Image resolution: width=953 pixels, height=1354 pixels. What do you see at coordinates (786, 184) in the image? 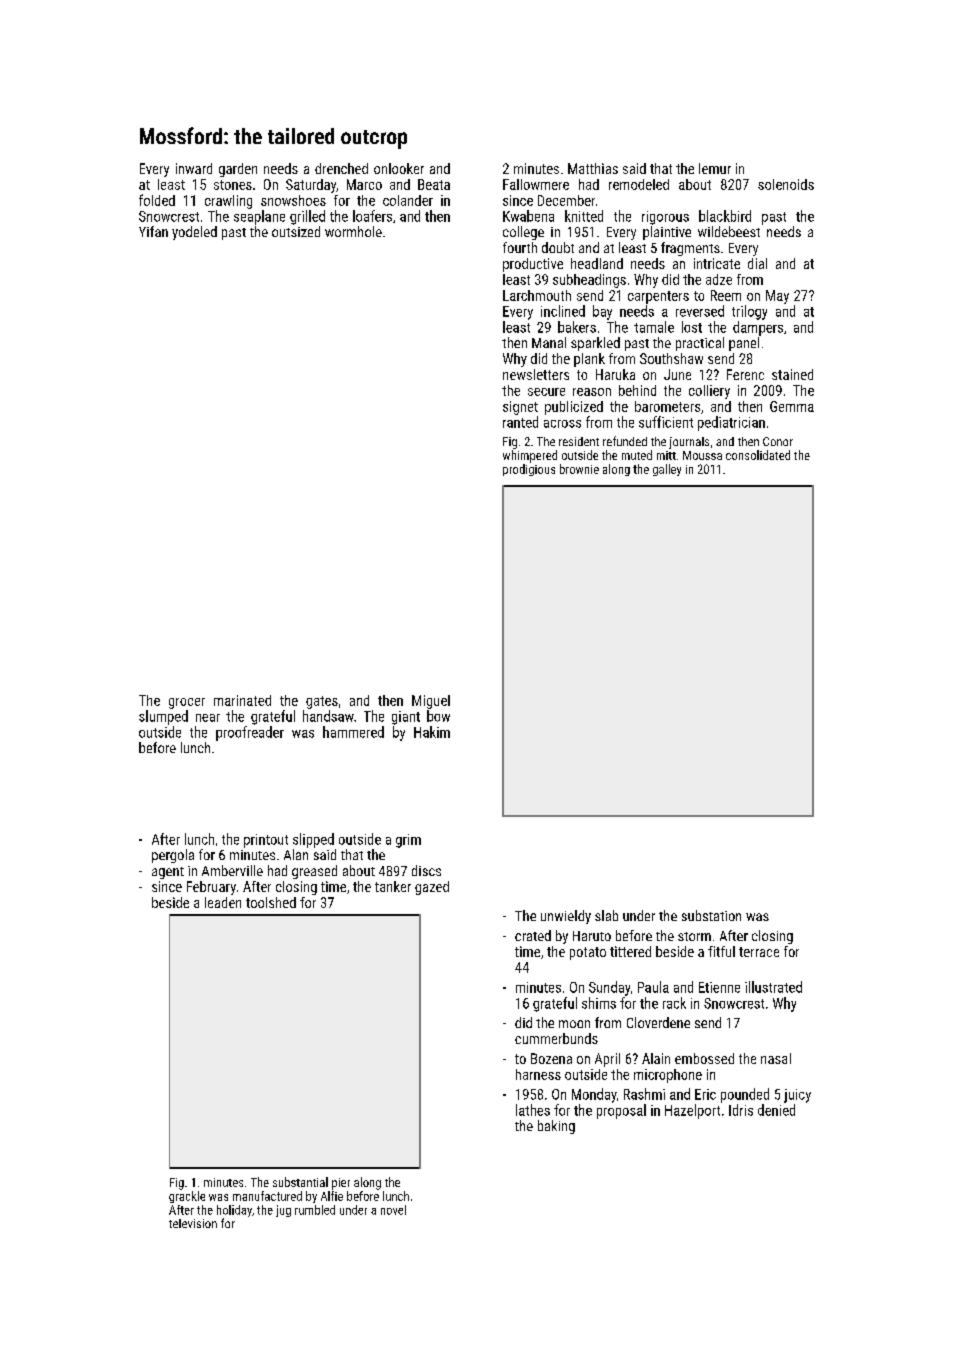
I see `solenoids` at bounding box center [786, 184].
